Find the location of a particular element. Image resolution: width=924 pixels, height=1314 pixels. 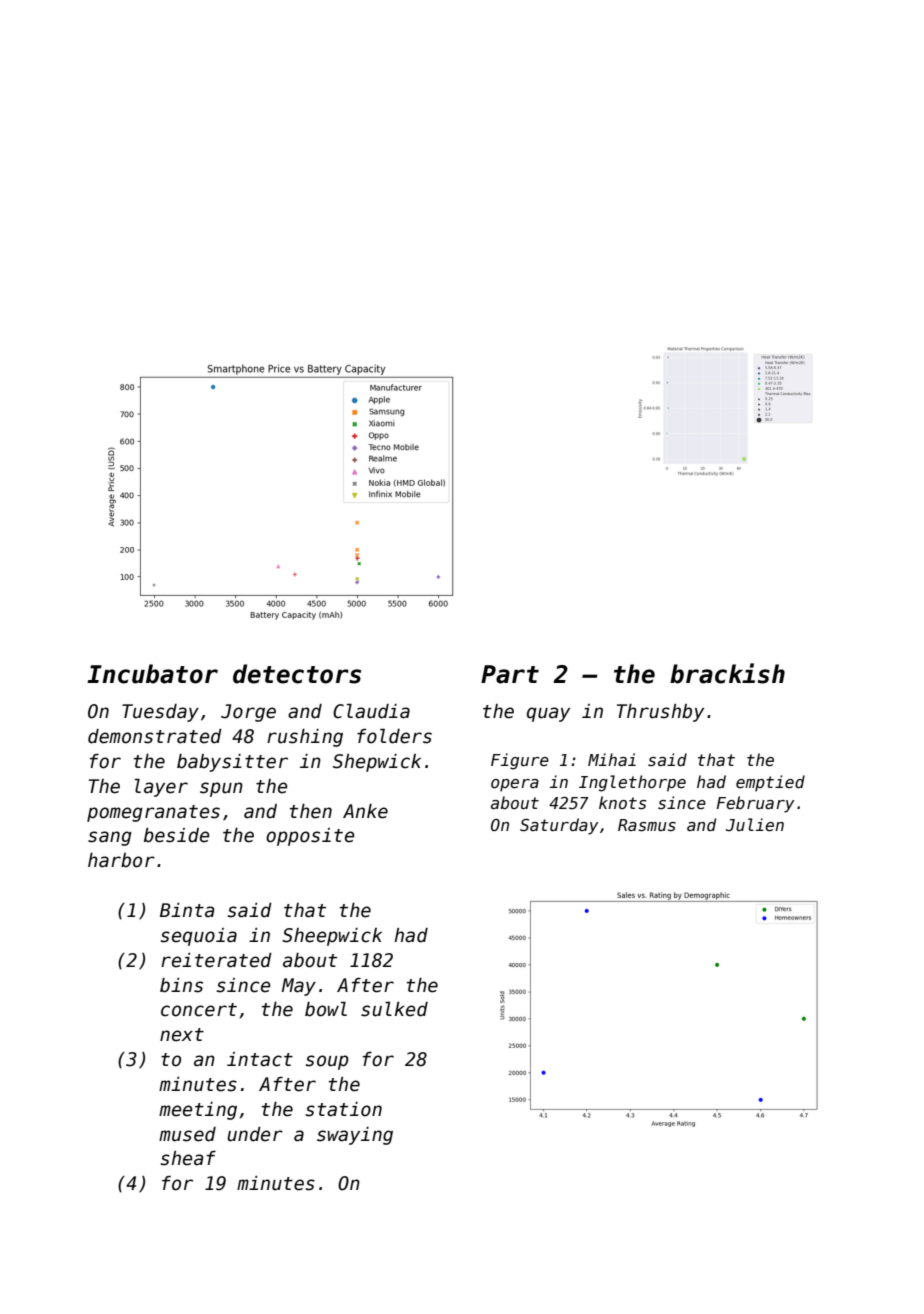

sequoia is located at coordinates (199, 937).
